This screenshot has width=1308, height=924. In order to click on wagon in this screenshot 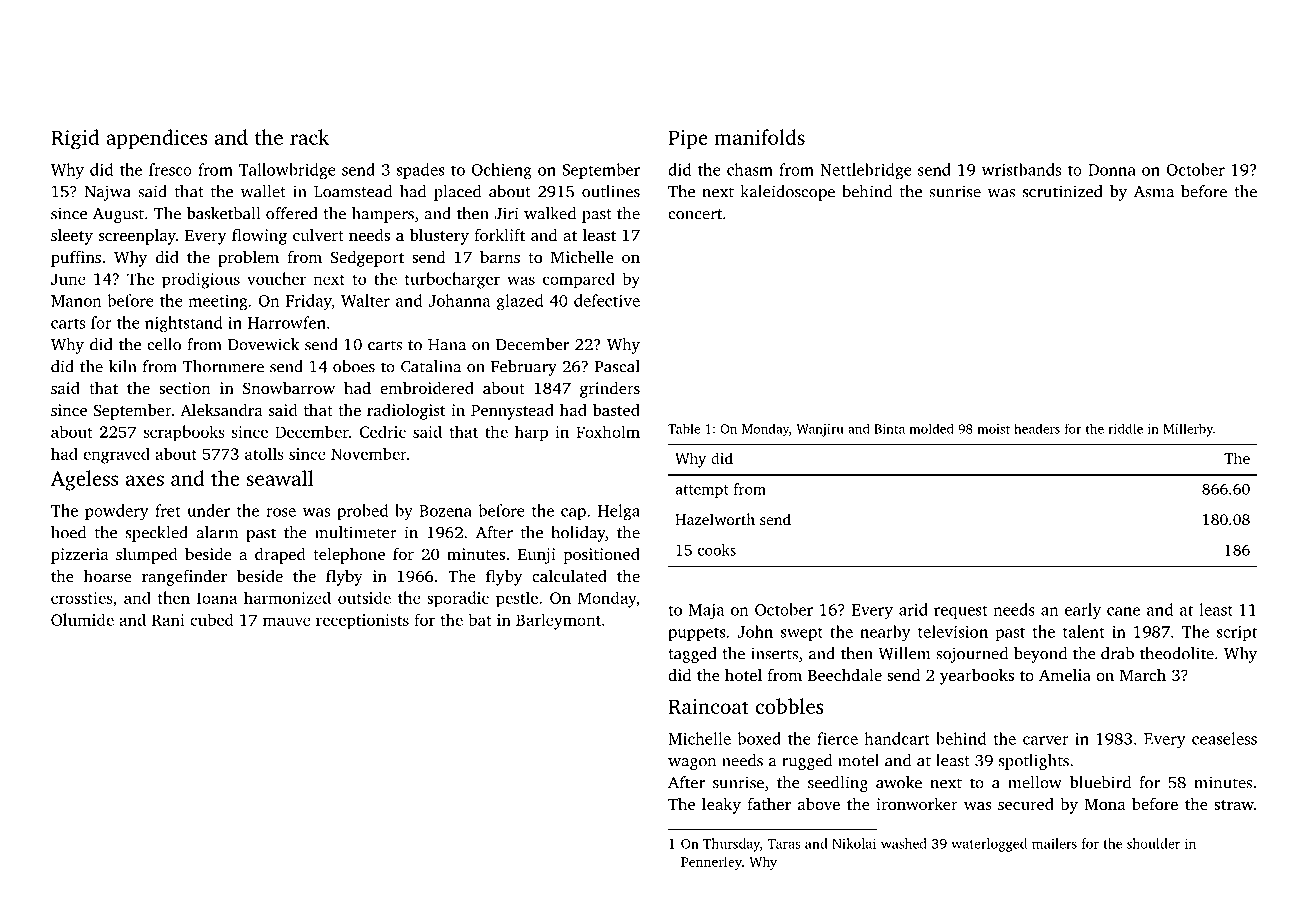, I will do `click(692, 764)`.
